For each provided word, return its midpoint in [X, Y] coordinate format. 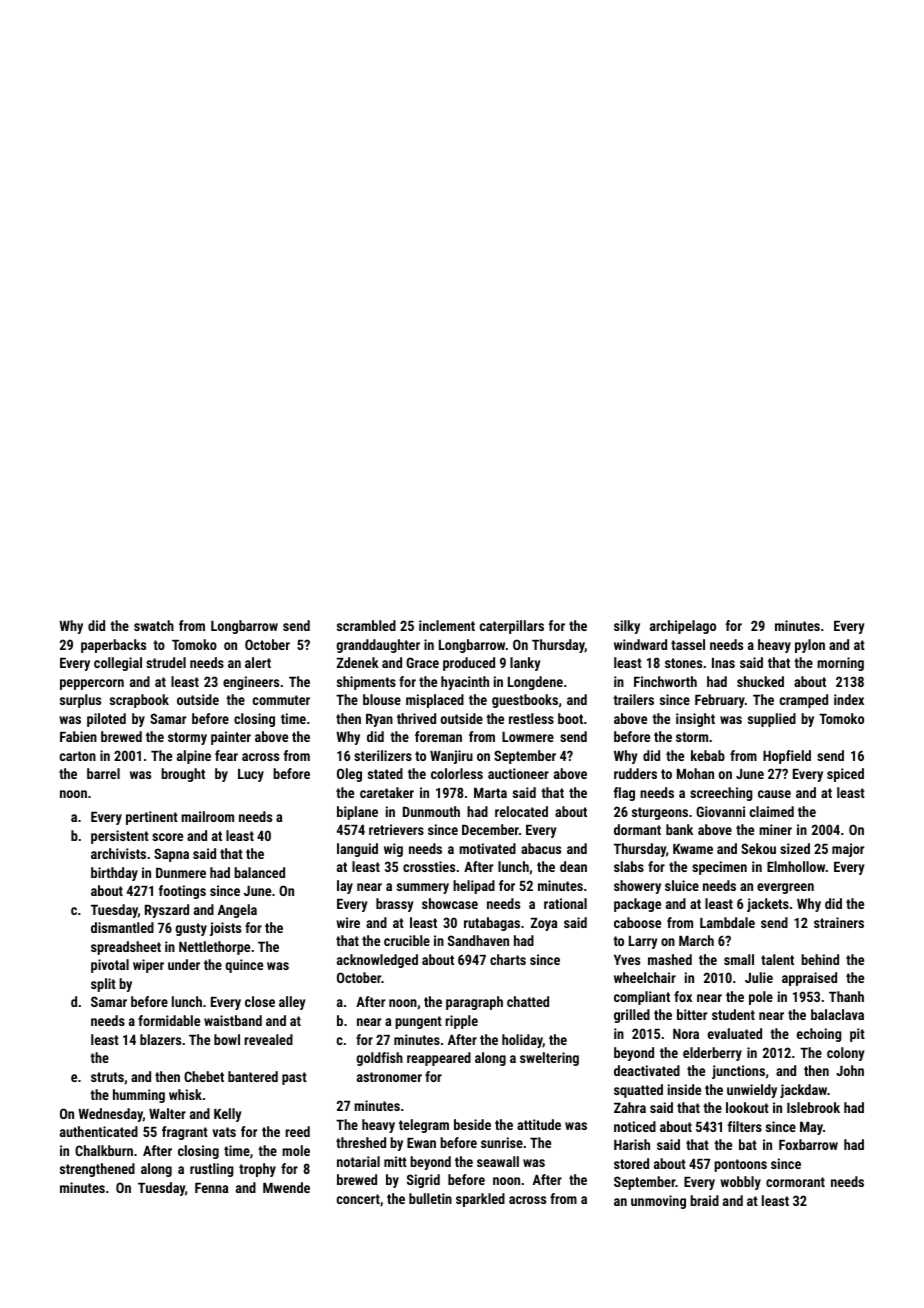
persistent [120, 837]
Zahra [630, 1107]
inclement [447, 625]
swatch [154, 625]
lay [345, 887]
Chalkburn [104, 1150]
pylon [810, 646]
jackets [768, 905]
